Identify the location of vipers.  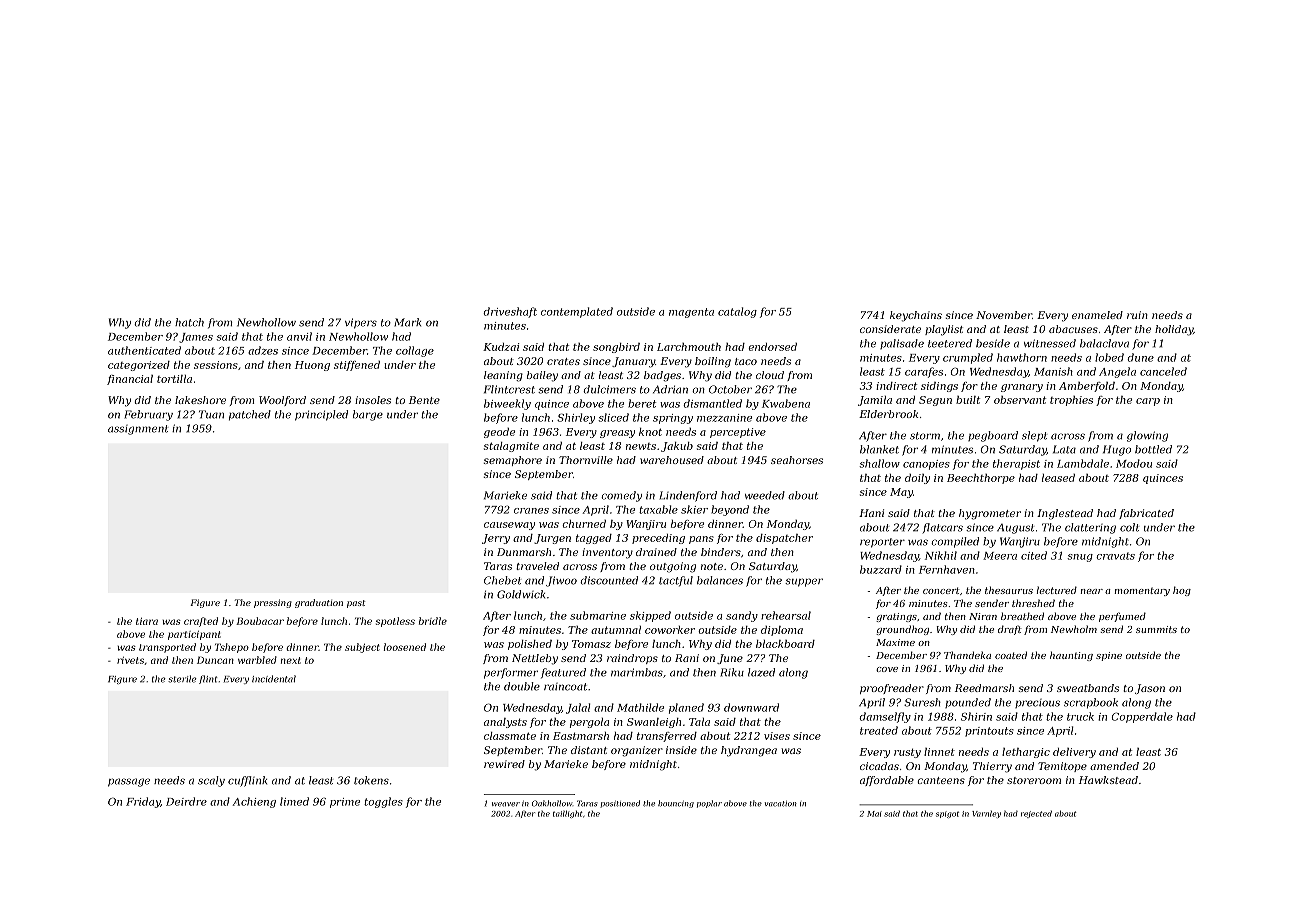
(361, 323).
